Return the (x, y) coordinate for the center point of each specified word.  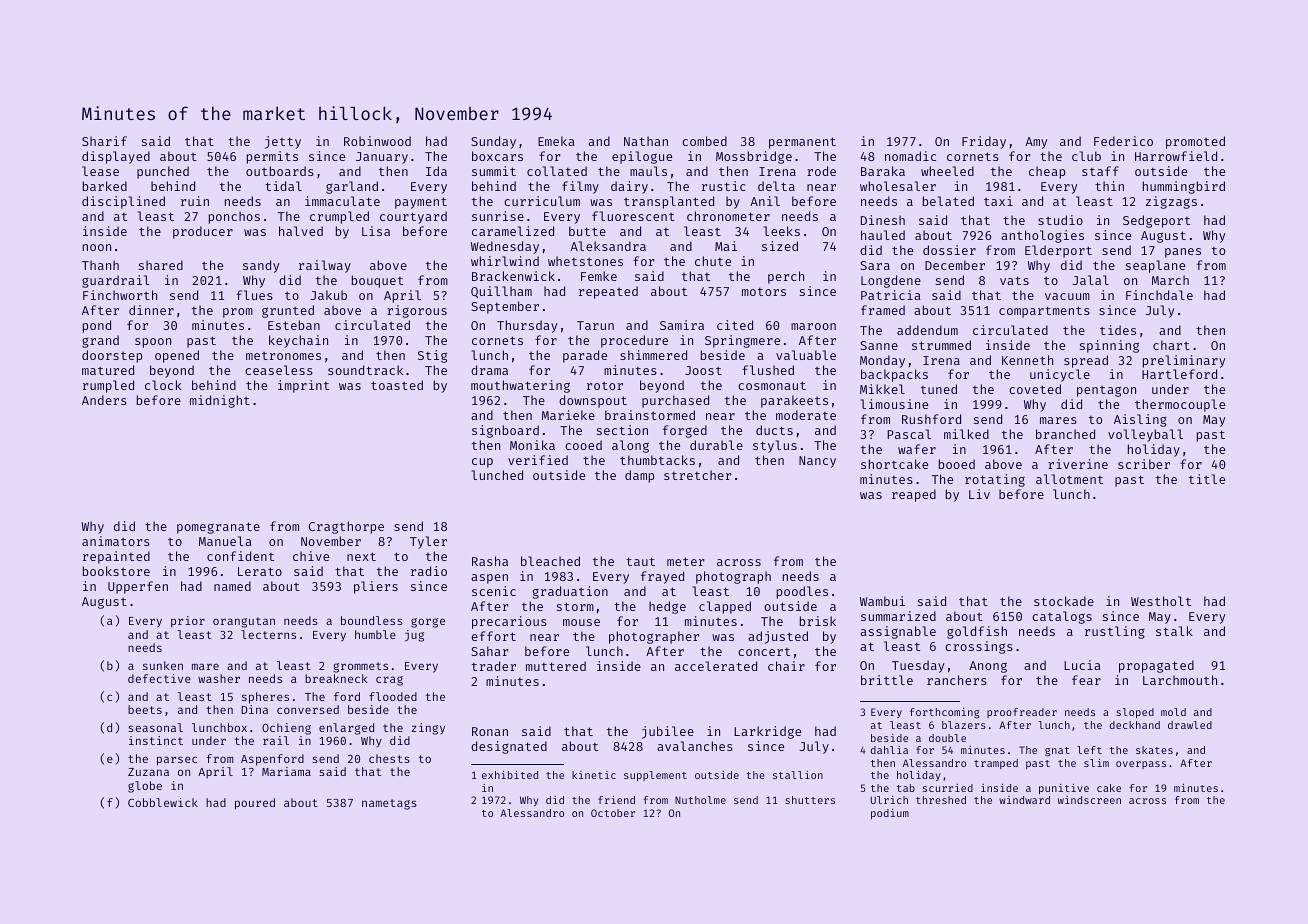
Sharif (104, 141)
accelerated (716, 666)
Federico (1123, 141)
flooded (393, 696)
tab (906, 788)
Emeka (556, 141)
